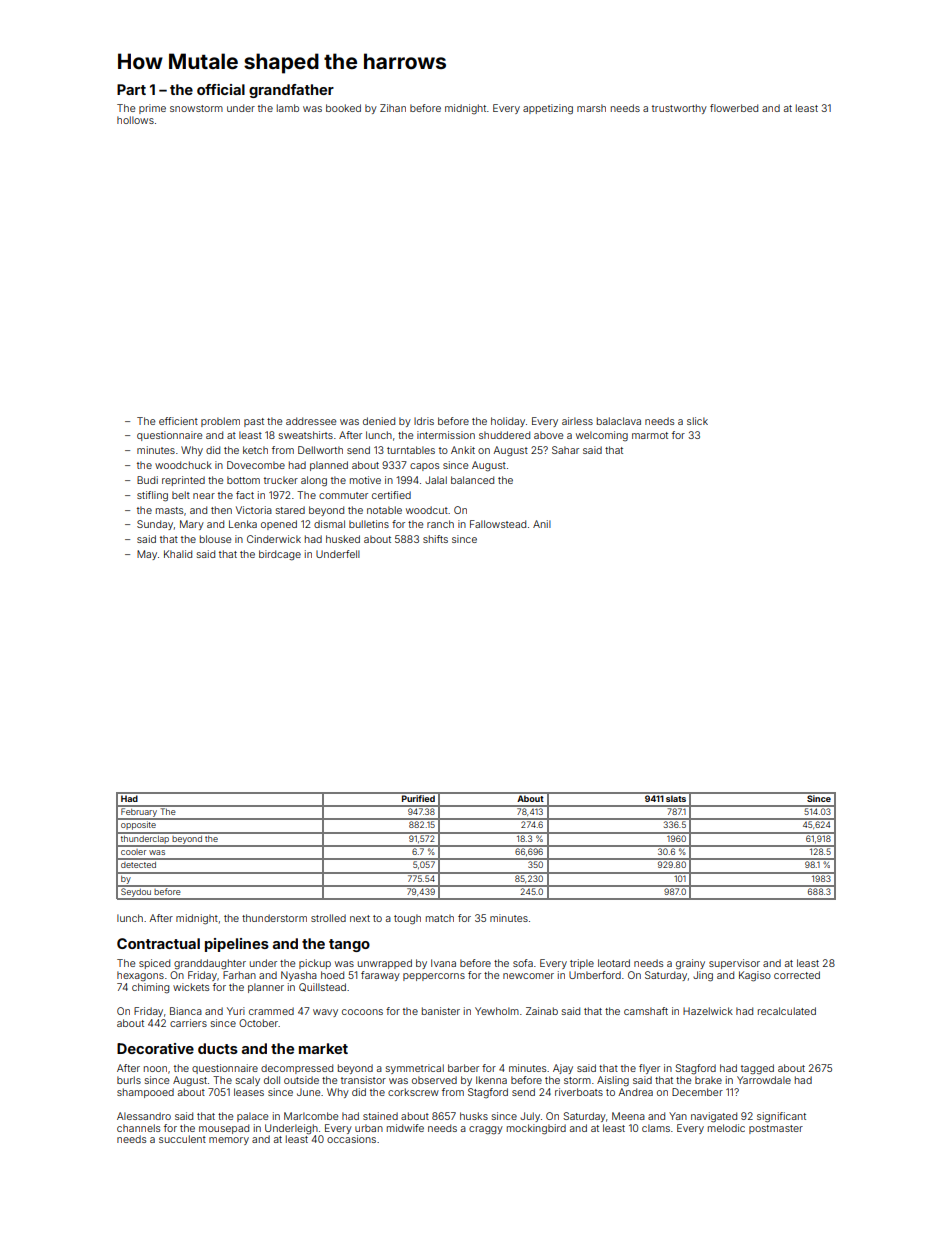 This screenshot has width=952, height=1233. What do you see at coordinates (734, 108) in the screenshot?
I see `flowerbed` at bounding box center [734, 108].
